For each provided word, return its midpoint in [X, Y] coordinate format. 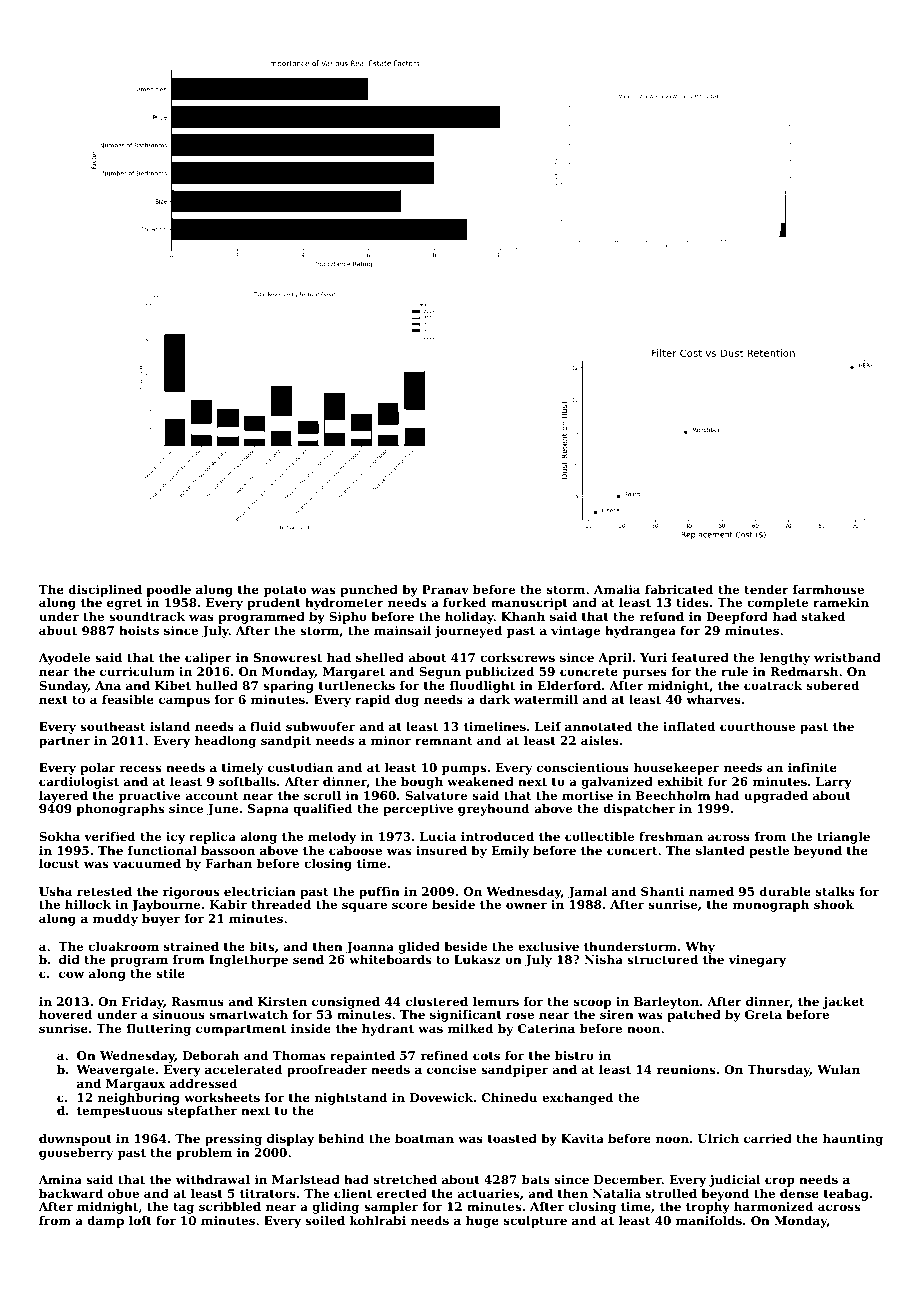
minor [391, 740]
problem [204, 1154]
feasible [128, 699]
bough [422, 783]
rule [734, 671]
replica [212, 838]
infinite [812, 767]
